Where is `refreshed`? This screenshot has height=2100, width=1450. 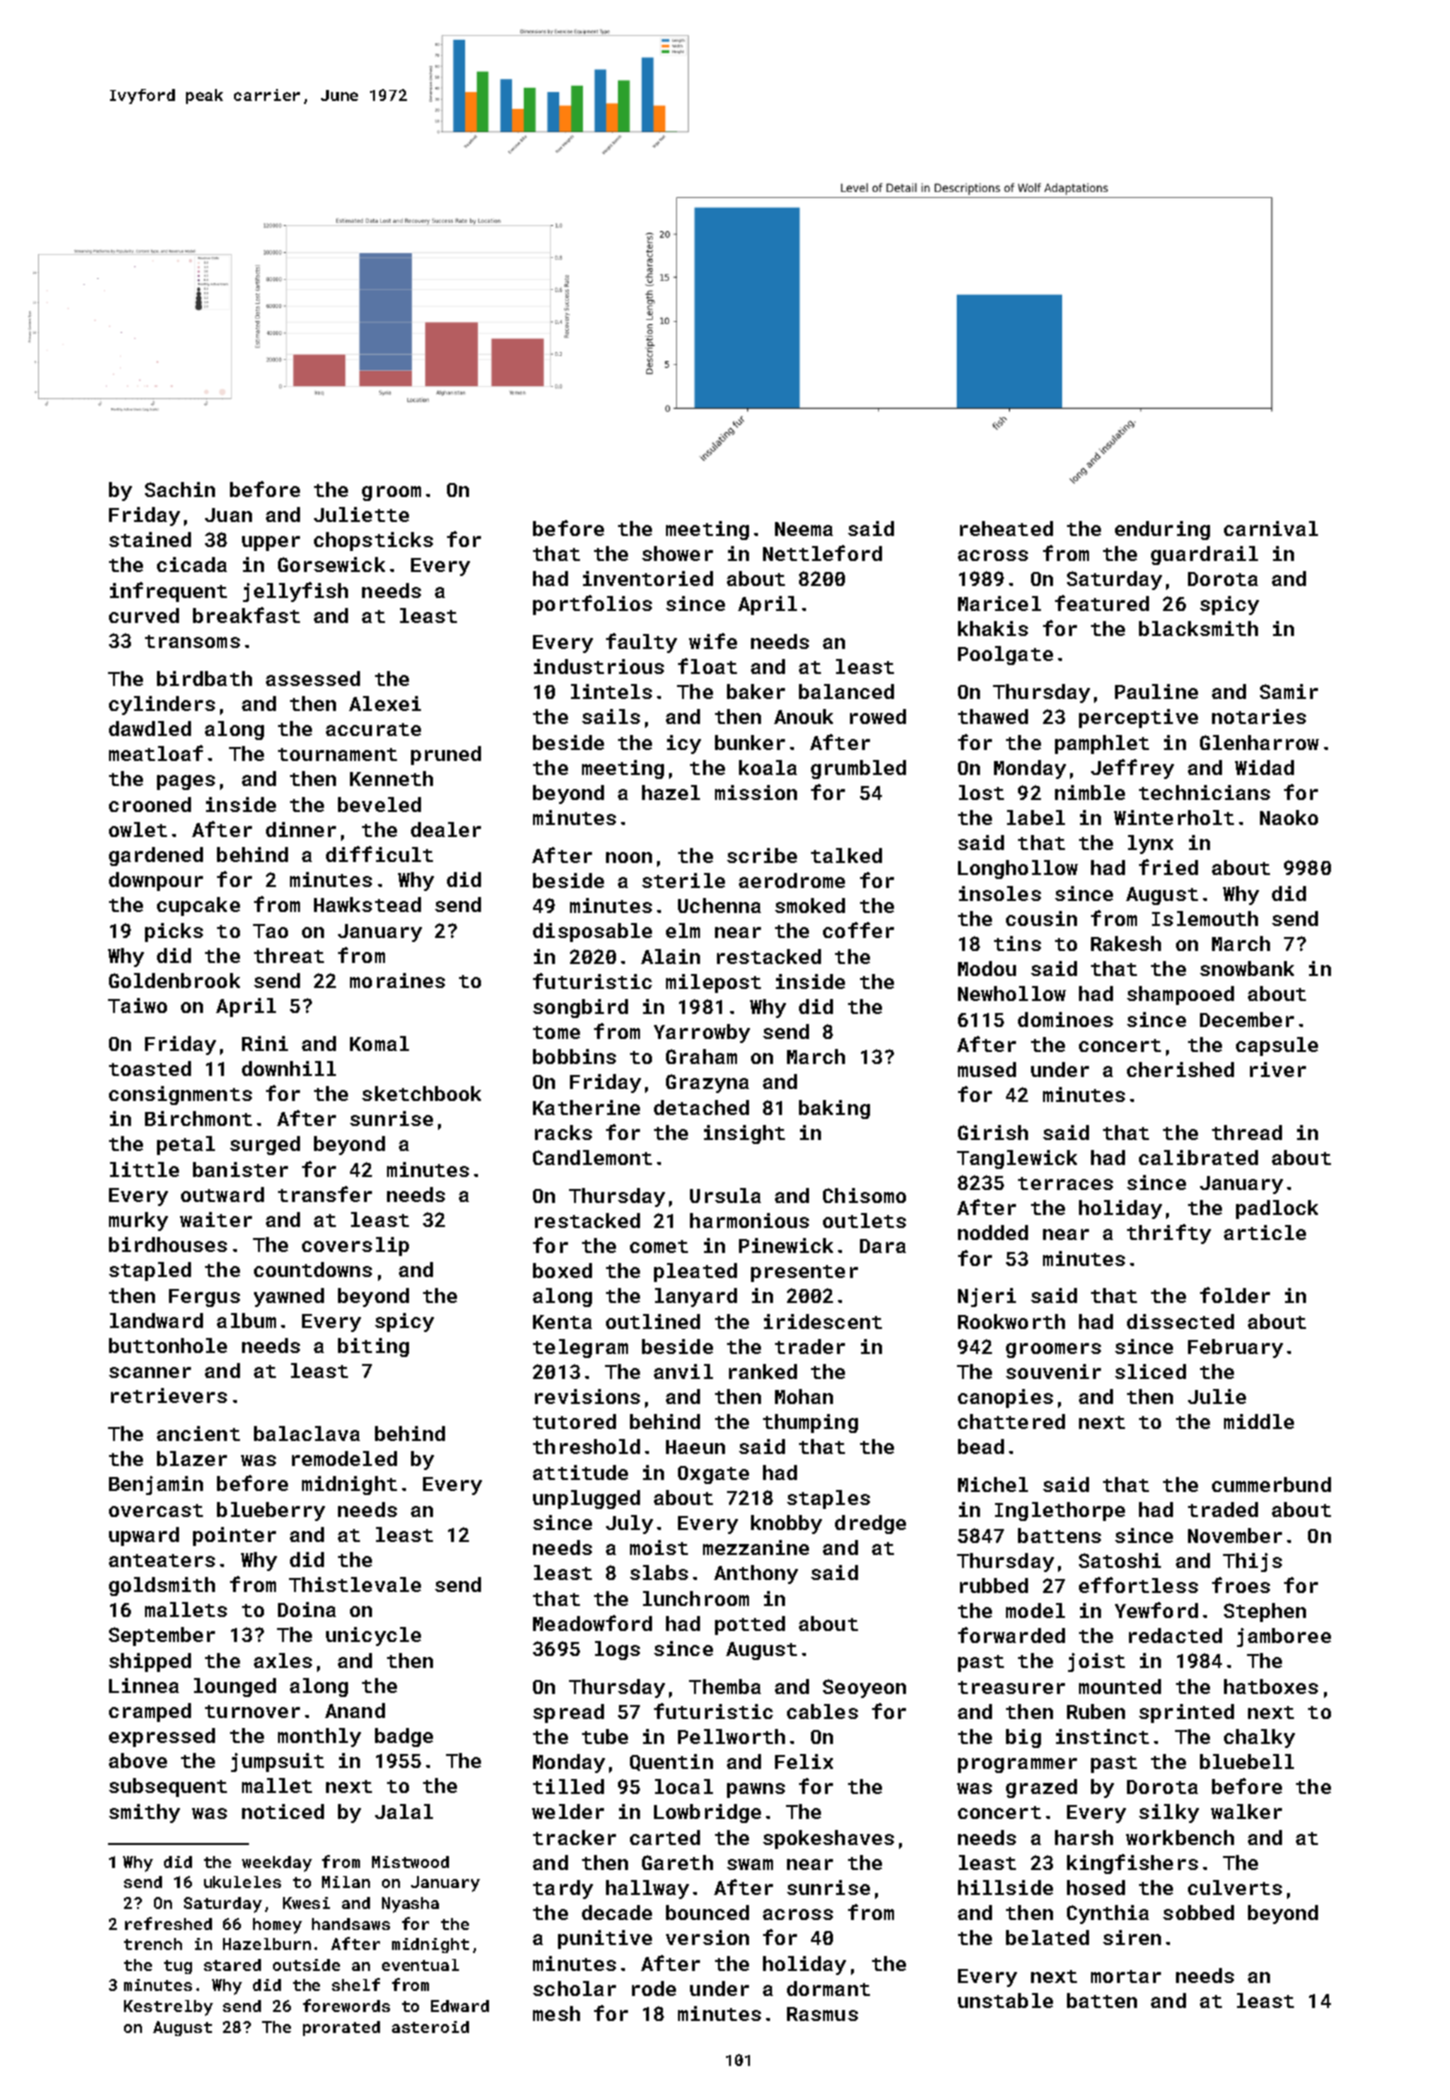 refreshed is located at coordinates (168, 1923).
